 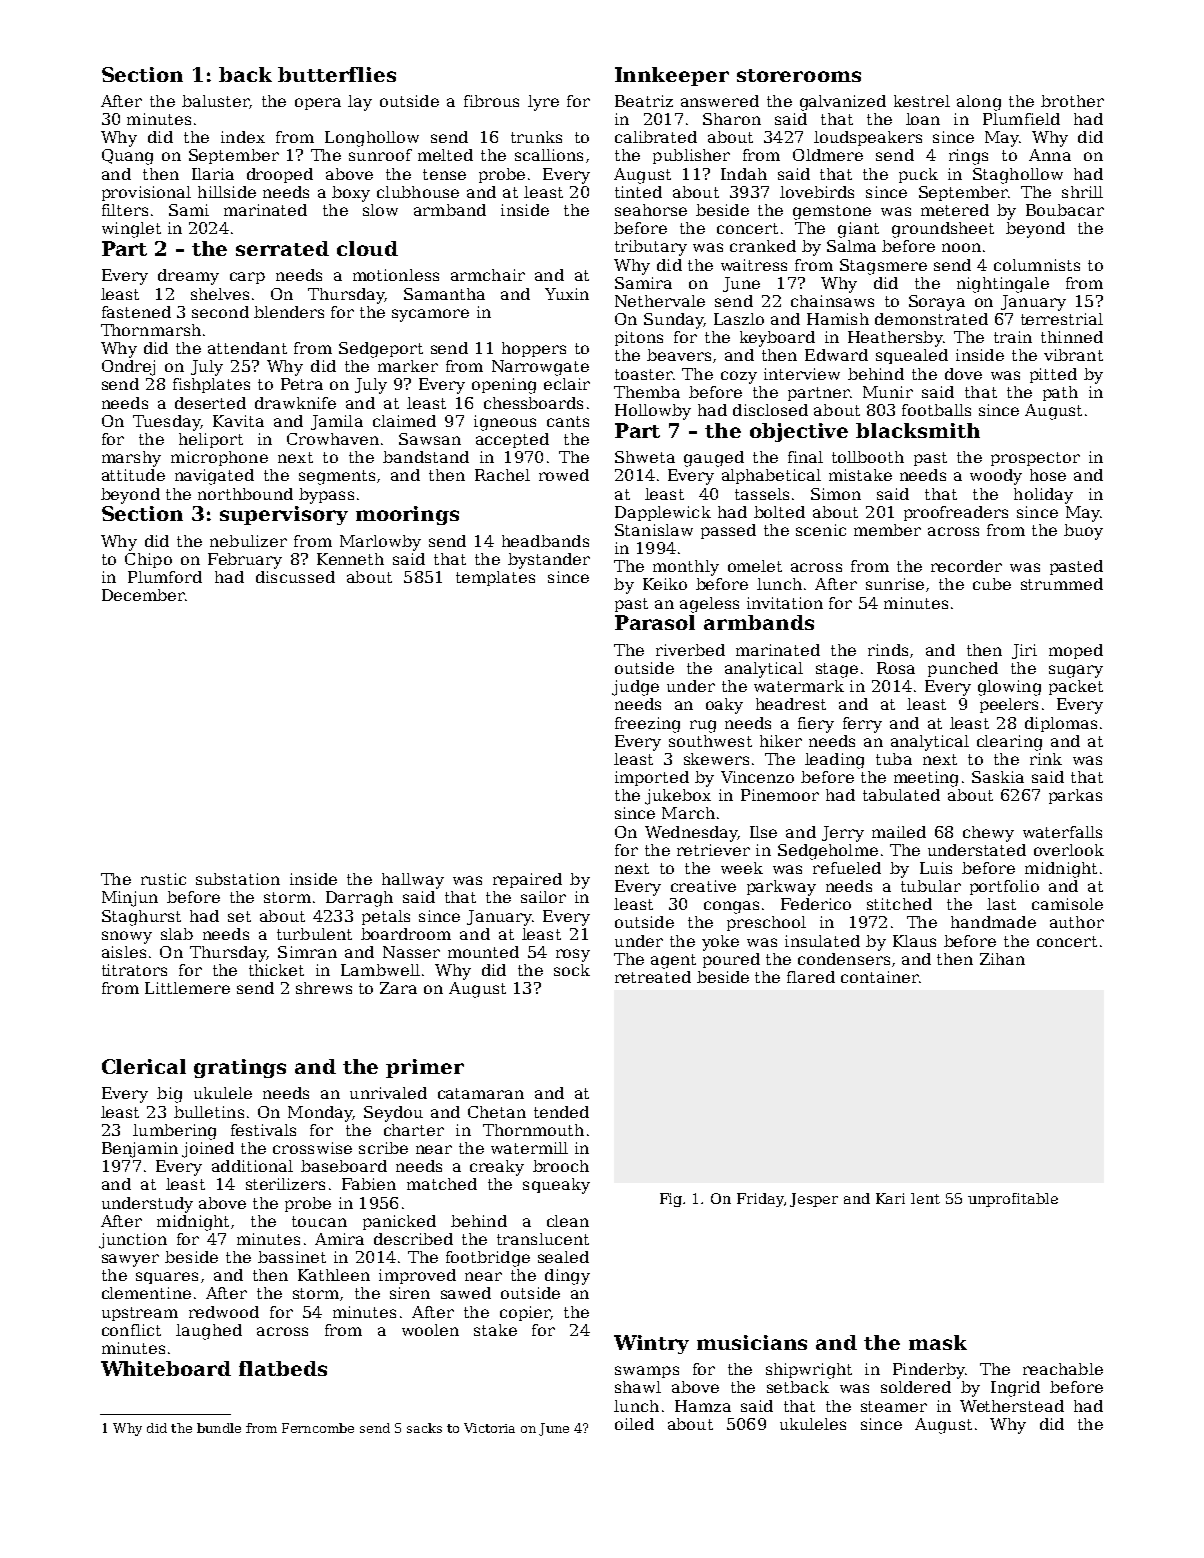 I want to click on mounted, so click(x=483, y=952).
